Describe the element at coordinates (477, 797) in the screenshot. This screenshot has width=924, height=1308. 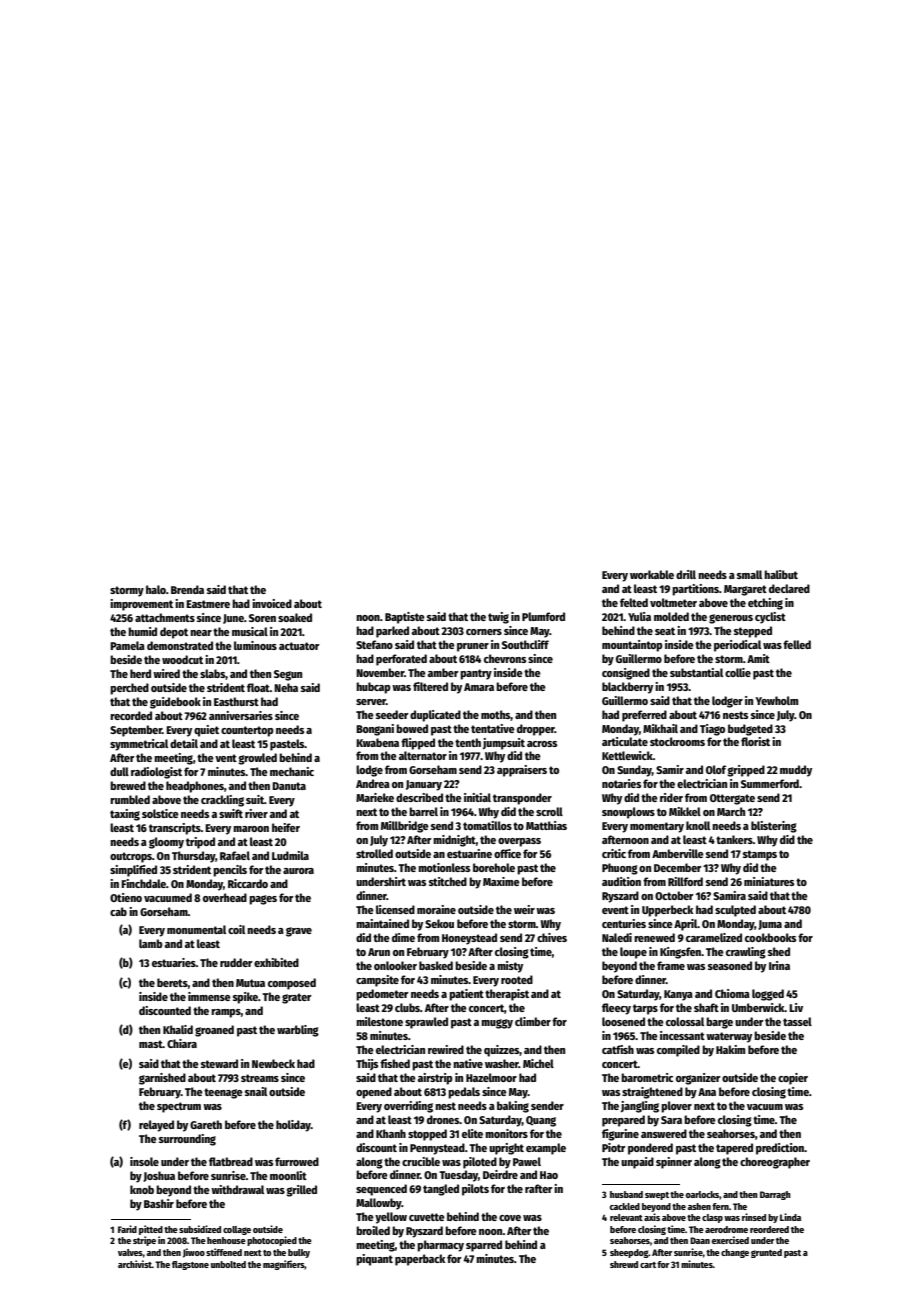
I see `initial` at that location.
